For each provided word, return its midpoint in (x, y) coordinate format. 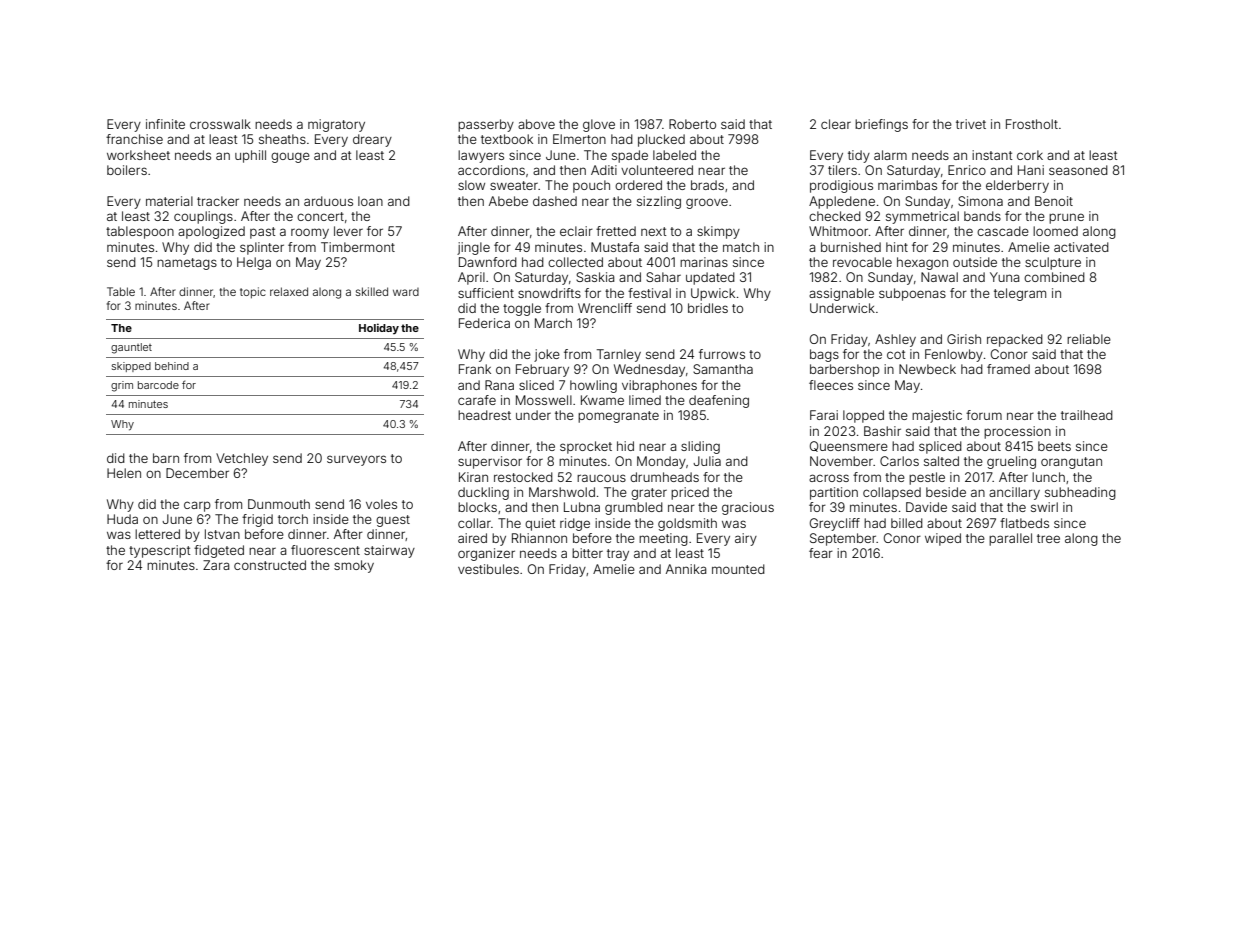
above (536, 124)
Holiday (379, 328)
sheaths (282, 139)
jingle (473, 248)
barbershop (845, 370)
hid (625, 446)
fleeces (831, 385)
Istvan (222, 534)
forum (984, 415)
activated (1081, 247)
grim (122, 386)
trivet (971, 124)
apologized (211, 232)
